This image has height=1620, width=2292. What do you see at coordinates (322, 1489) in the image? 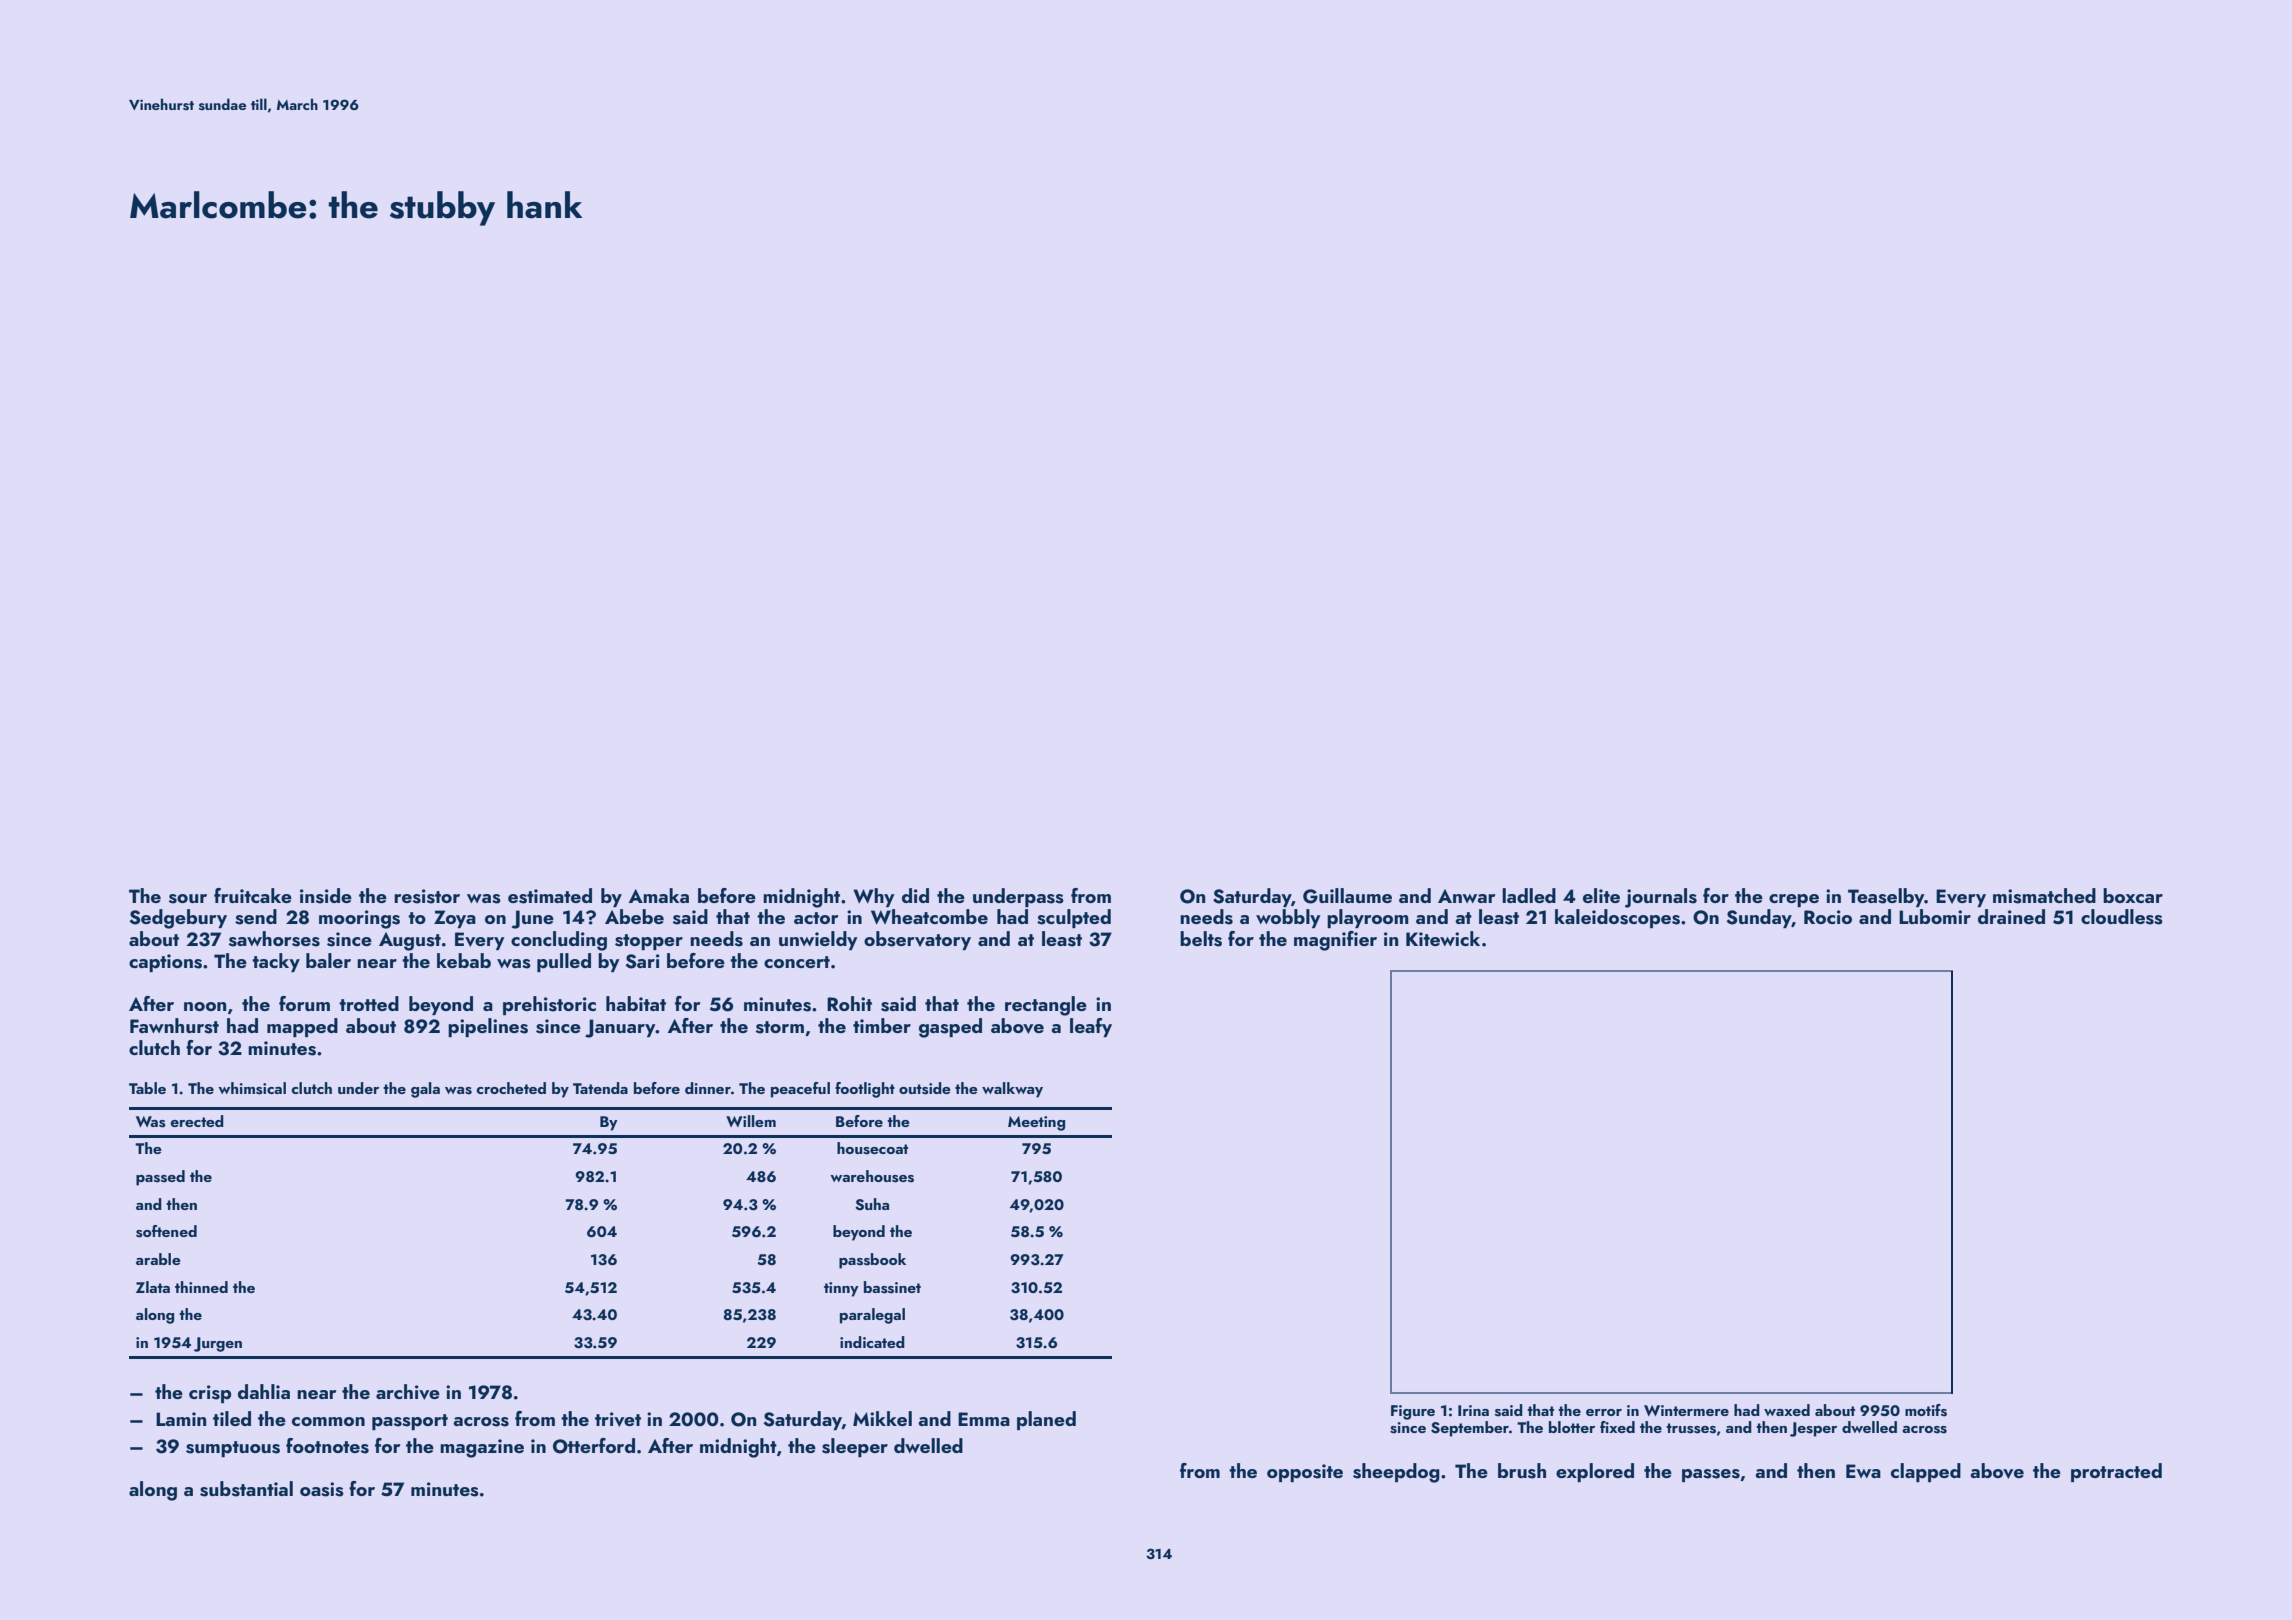
I see `oasis` at bounding box center [322, 1489].
